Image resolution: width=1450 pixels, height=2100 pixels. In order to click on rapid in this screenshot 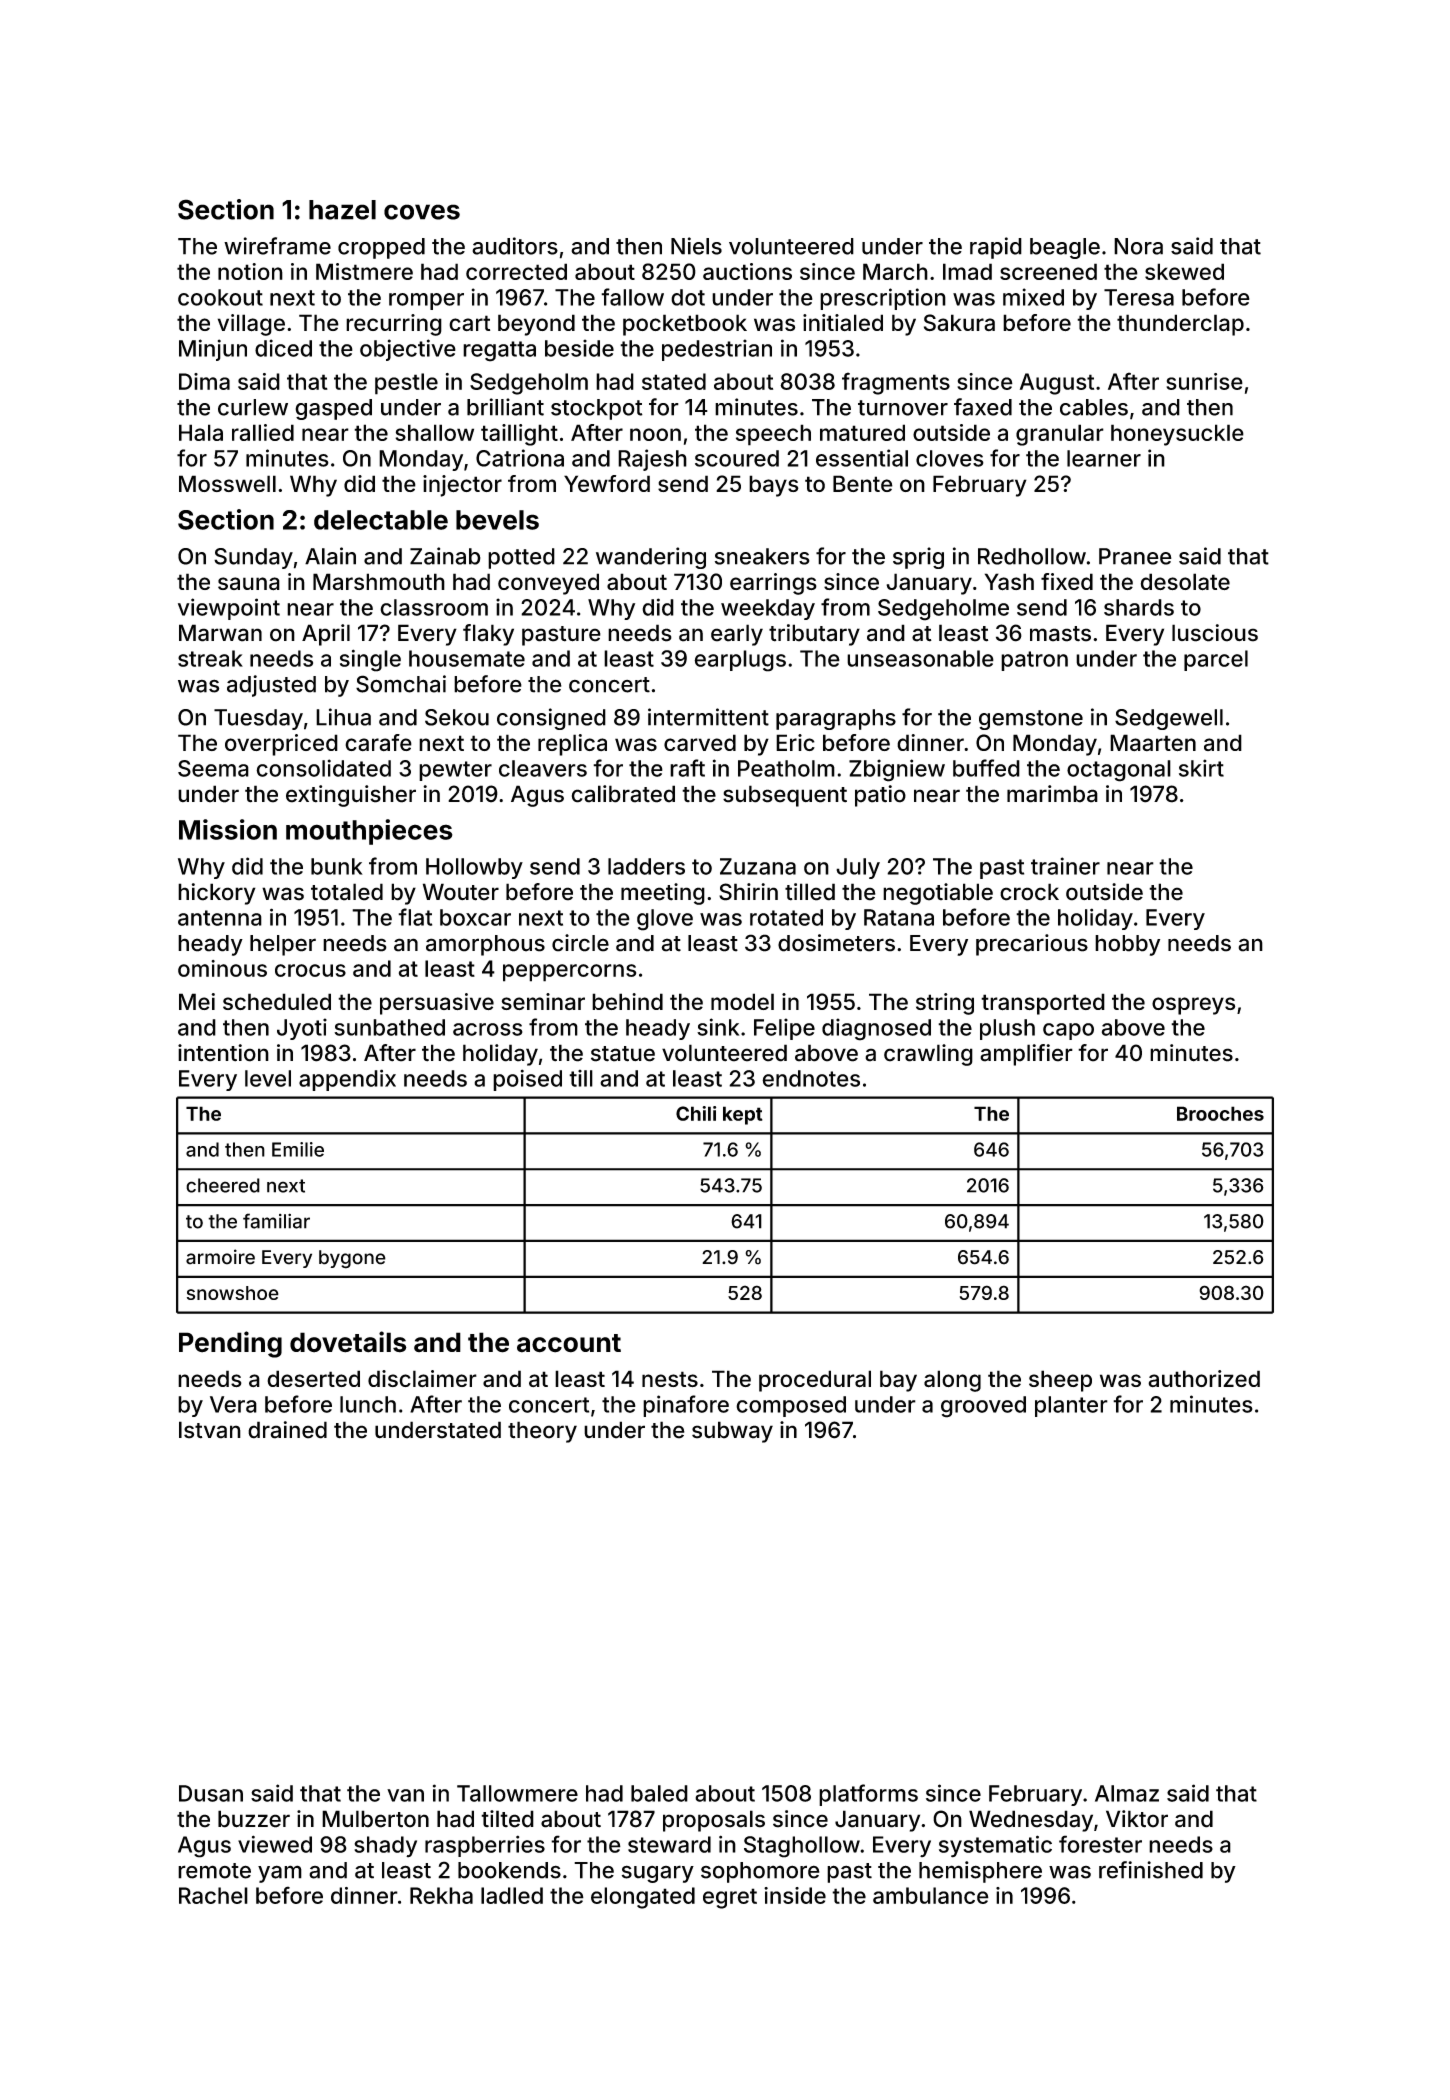, I will do `click(996, 248)`.
